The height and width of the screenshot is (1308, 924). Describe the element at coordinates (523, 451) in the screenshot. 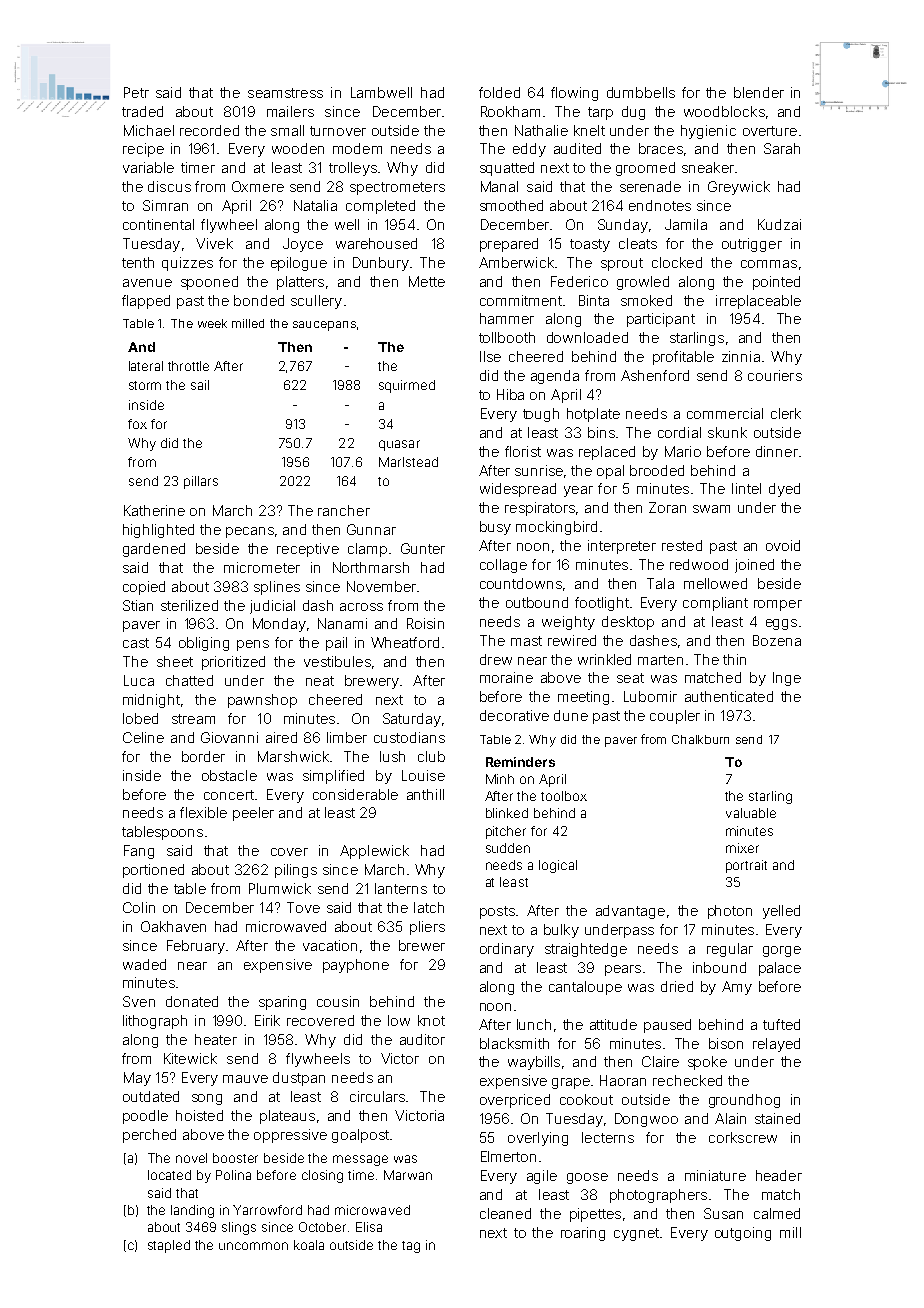

I see `florist` at that location.
